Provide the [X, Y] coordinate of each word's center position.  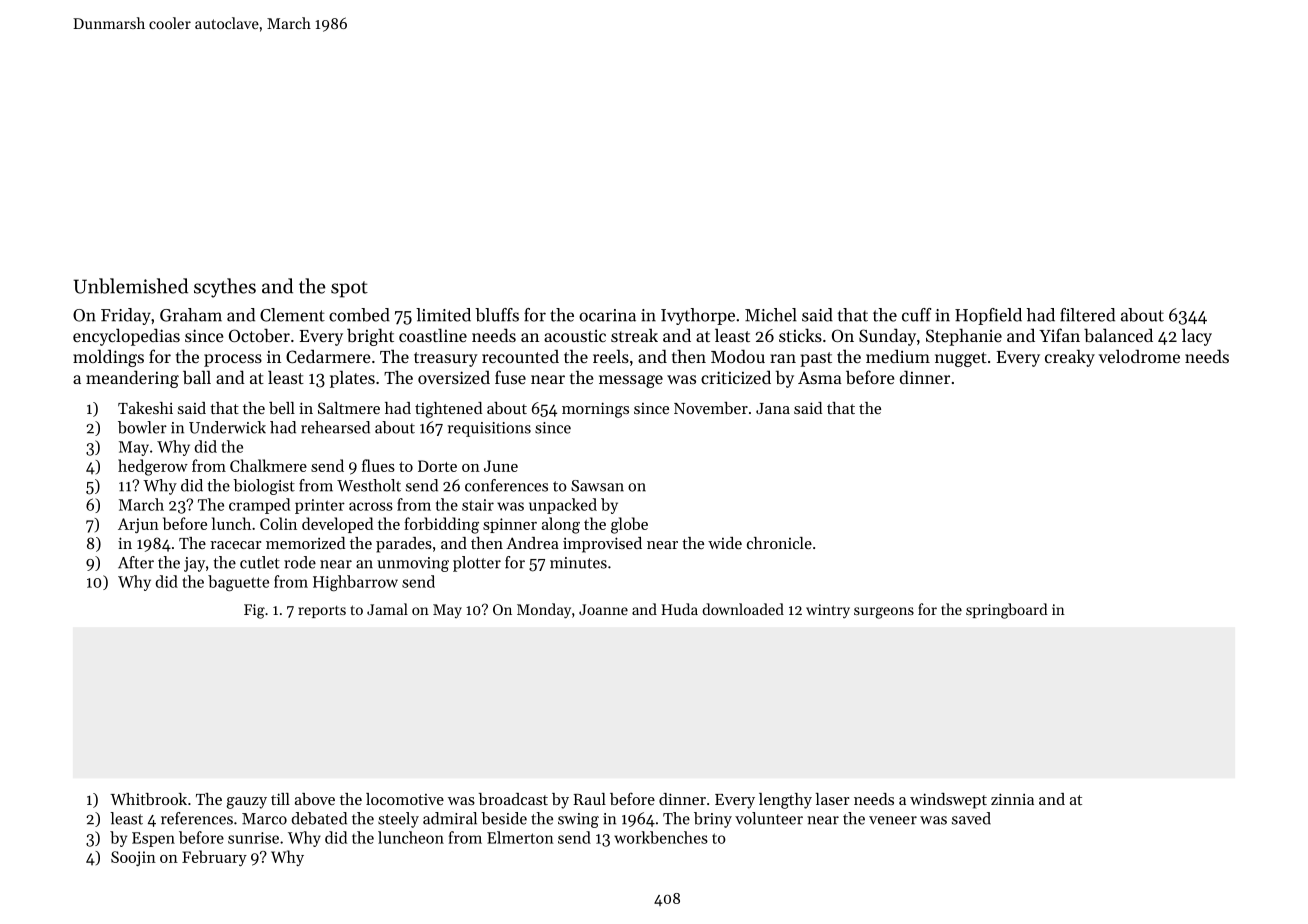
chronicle [779, 543]
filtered [1087, 315]
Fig [254, 611]
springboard [1006, 611]
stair [478, 505]
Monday [544, 611]
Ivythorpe [698, 316]
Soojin [133, 858]
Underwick [227, 427]
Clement [292, 315]
